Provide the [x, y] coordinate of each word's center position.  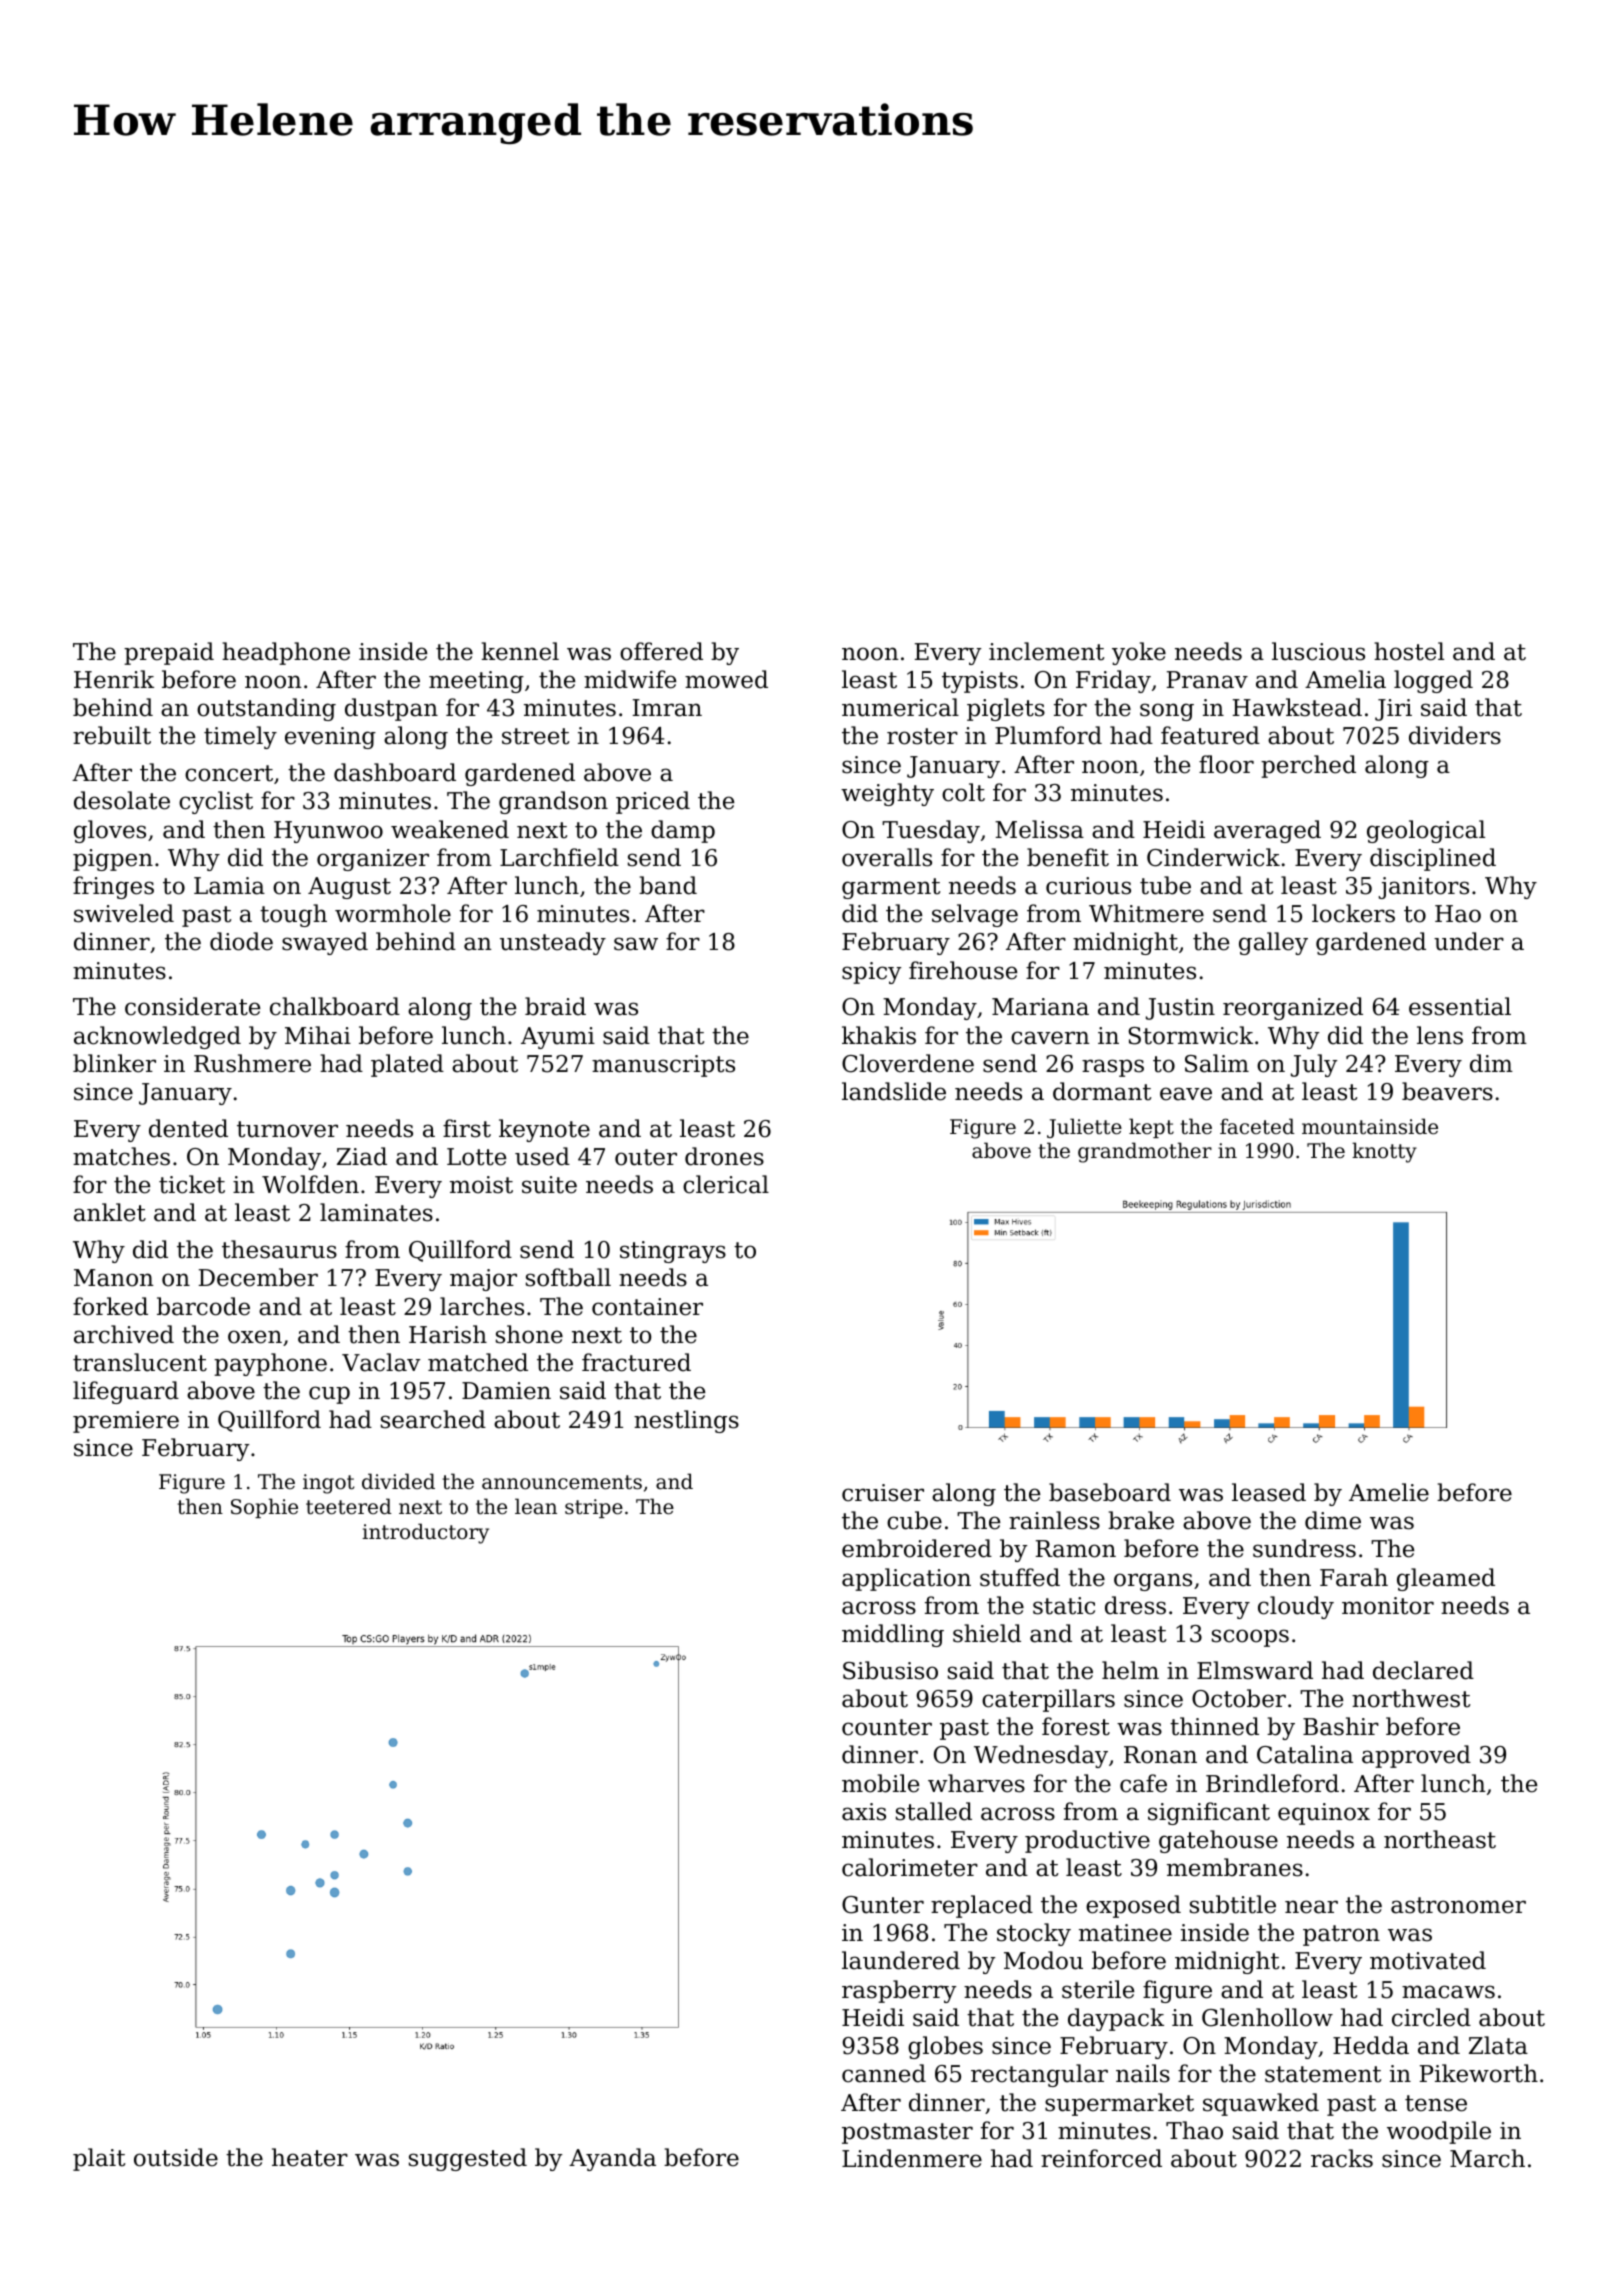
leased [1269, 1492]
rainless [1054, 1520]
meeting [476, 682]
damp [683, 831]
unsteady [553, 943]
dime [1333, 1520]
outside [176, 2157]
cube [914, 1520]
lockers [1353, 913]
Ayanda [612, 2159]
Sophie [264, 1508]
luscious [1318, 651]
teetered [349, 1506]
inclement [1046, 651]
